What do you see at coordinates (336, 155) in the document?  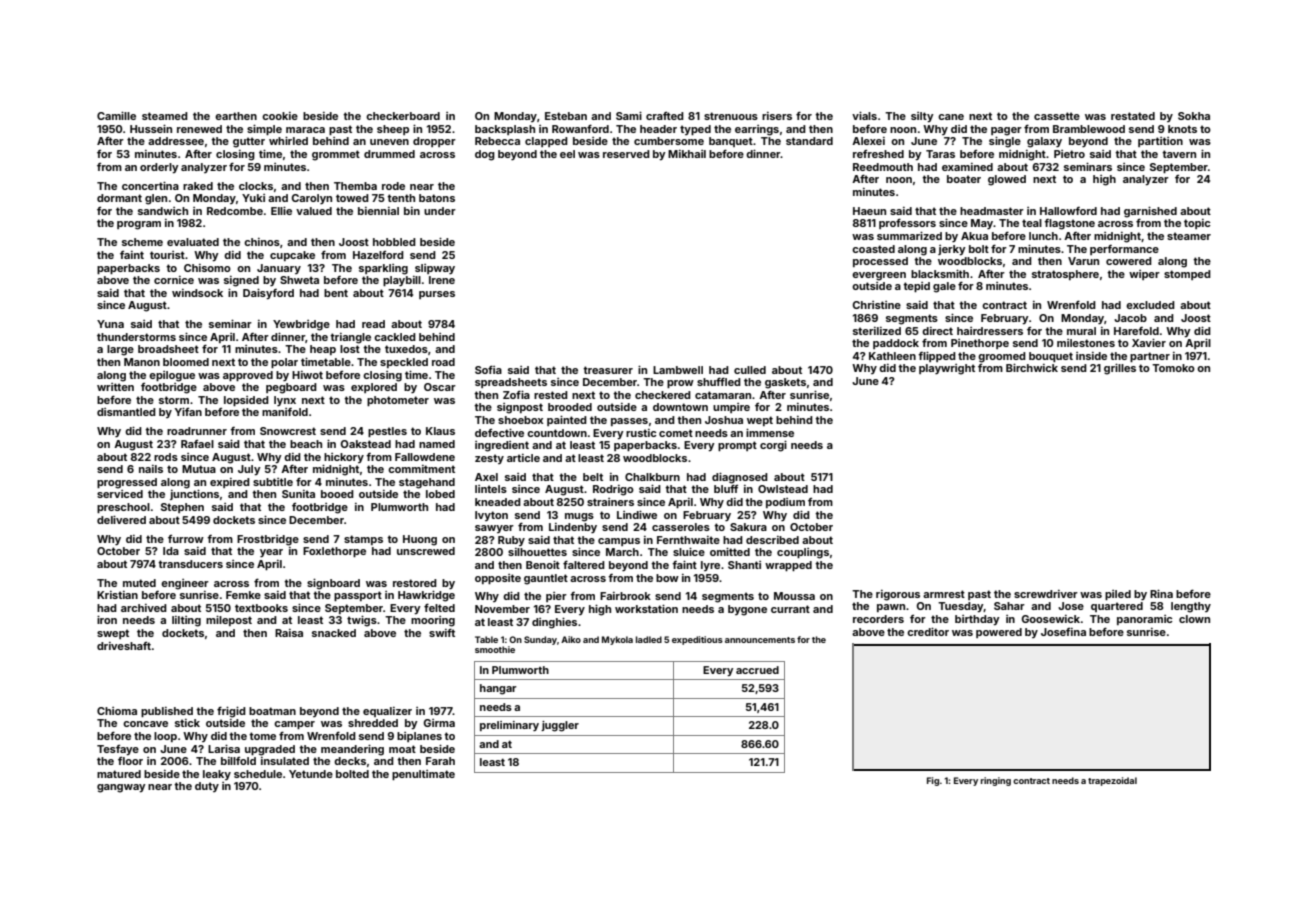 I see `grommet` at bounding box center [336, 155].
